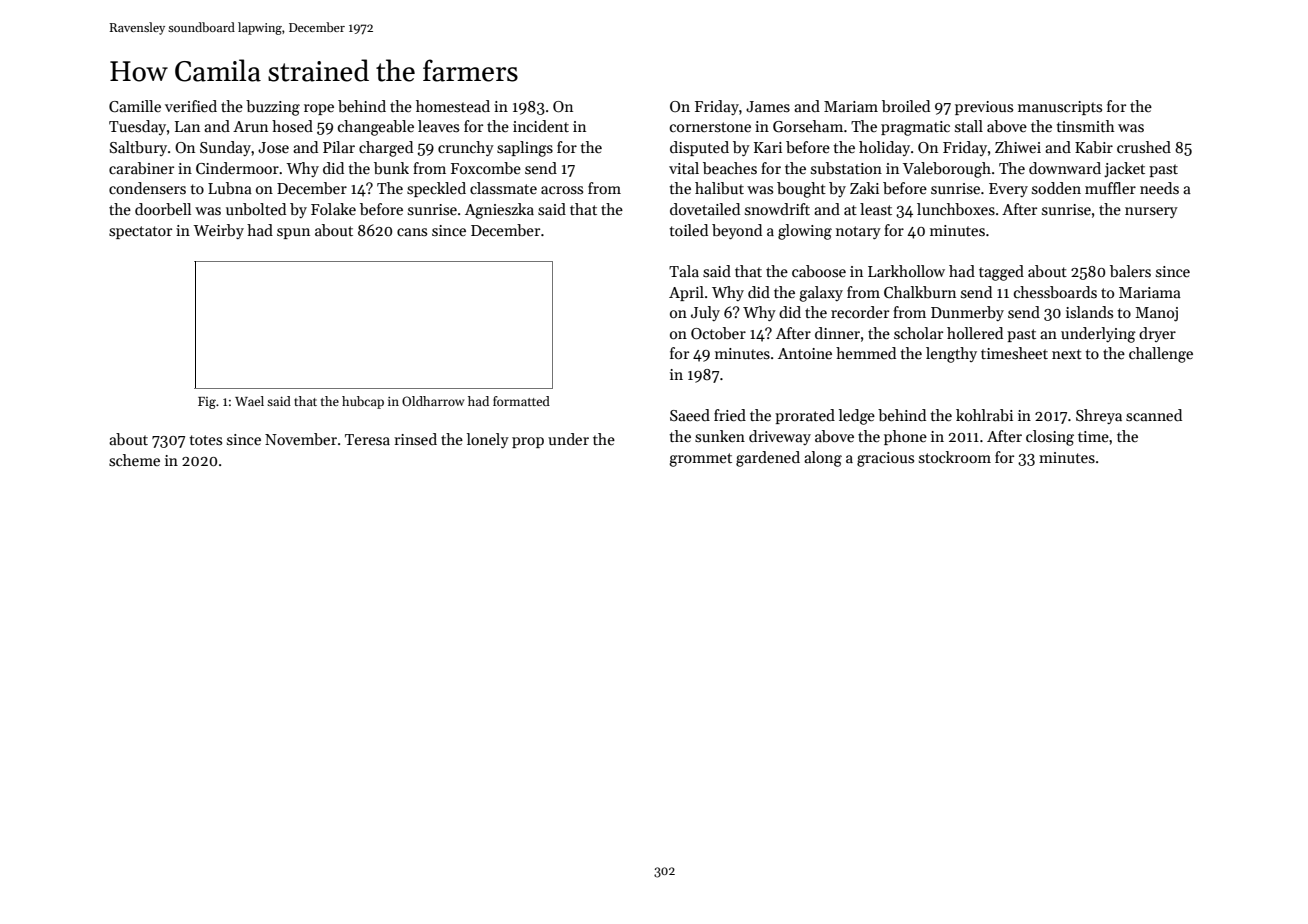  Describe the element at coordinates (686, 293) in the screenshot. I see `April` at that location.
